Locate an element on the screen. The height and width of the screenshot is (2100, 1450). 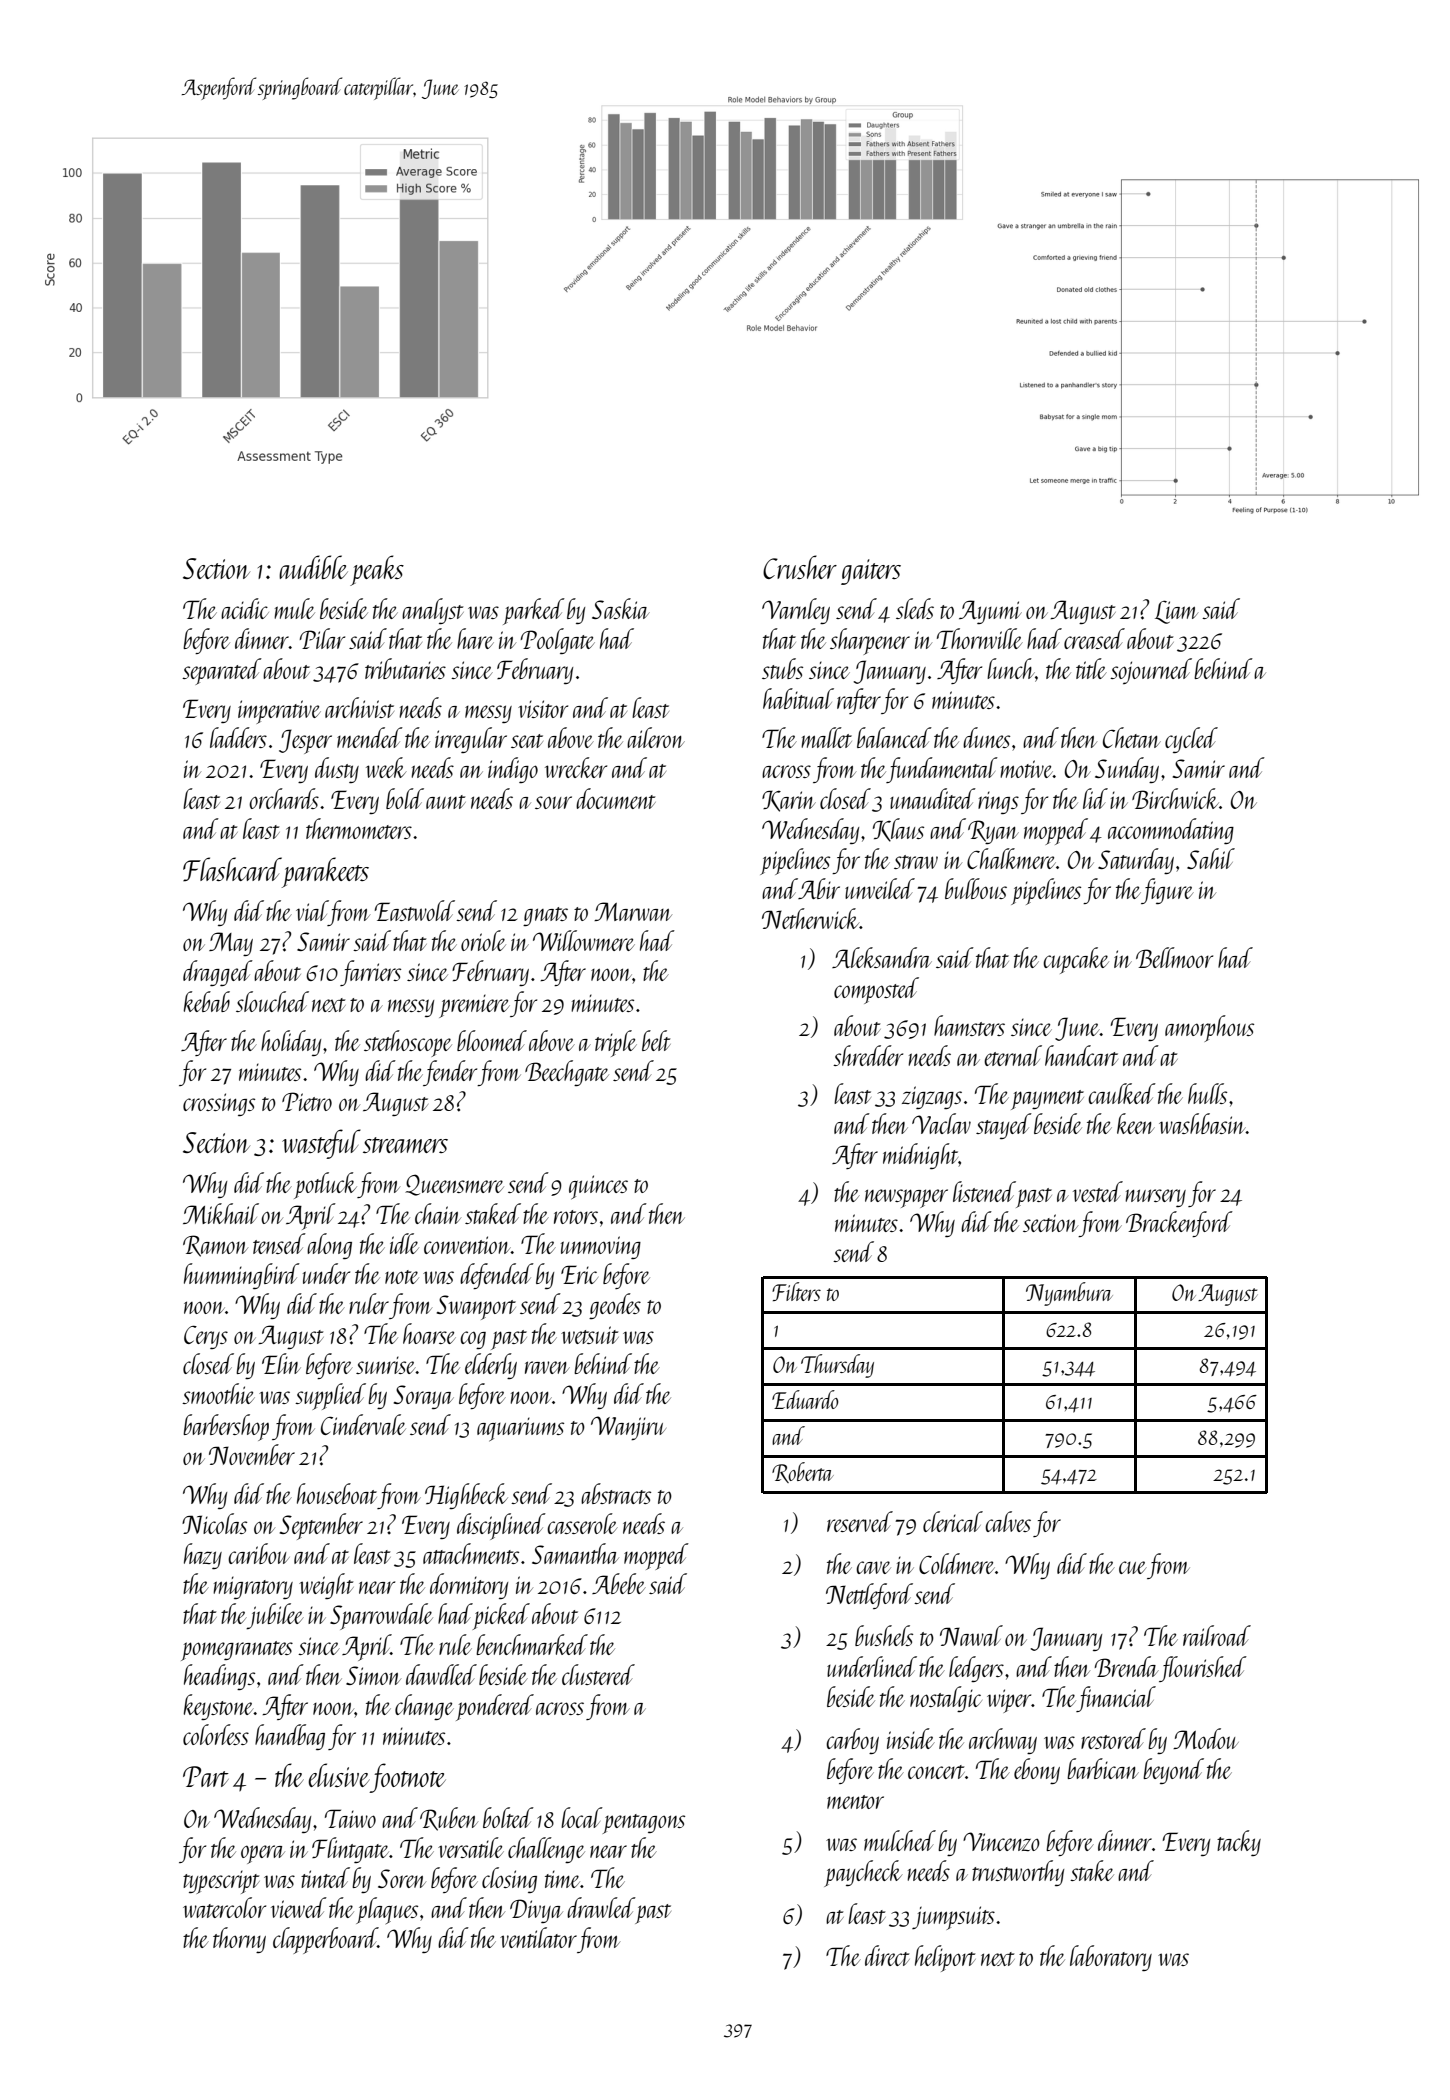
direct is located at coordinates (887, 1955).
